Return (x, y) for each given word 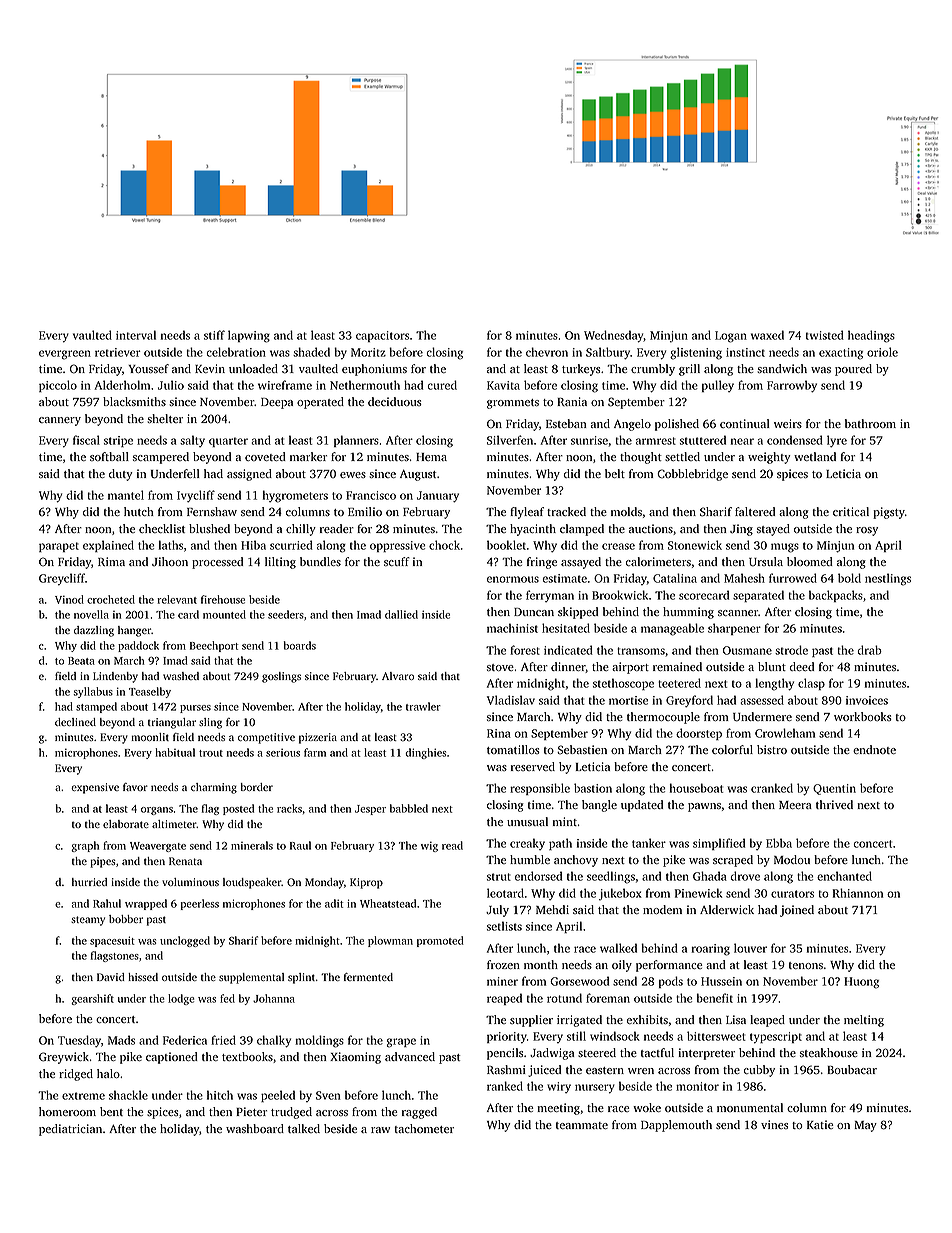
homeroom (67, 1111)
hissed (143, 977)
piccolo (58, 386)
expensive (95, 788)
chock (444, 545)
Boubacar (852, 1069)
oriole (882, 352)
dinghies (425, 753)
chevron (547, 352)
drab (870, 650)
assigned (249, 475)
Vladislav (511, 700)
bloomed (810, 561)
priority (507, 1037)
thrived (834, 804)
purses (195, 709)
